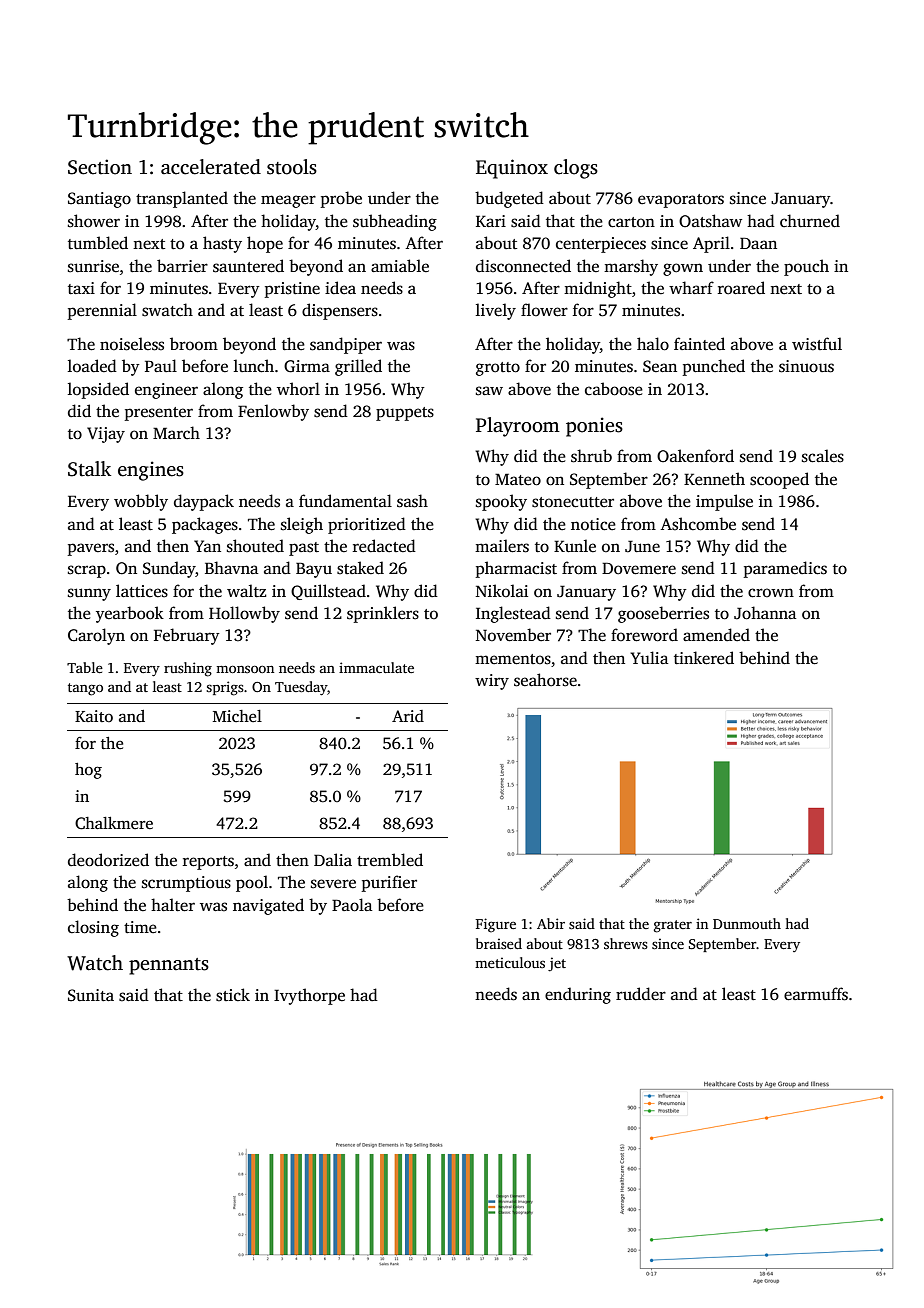 The width and height of the screenshot is (924, 1308). Describe the element at coordinates (691, 287) in the screenshot. I see `wharf` at that location.
